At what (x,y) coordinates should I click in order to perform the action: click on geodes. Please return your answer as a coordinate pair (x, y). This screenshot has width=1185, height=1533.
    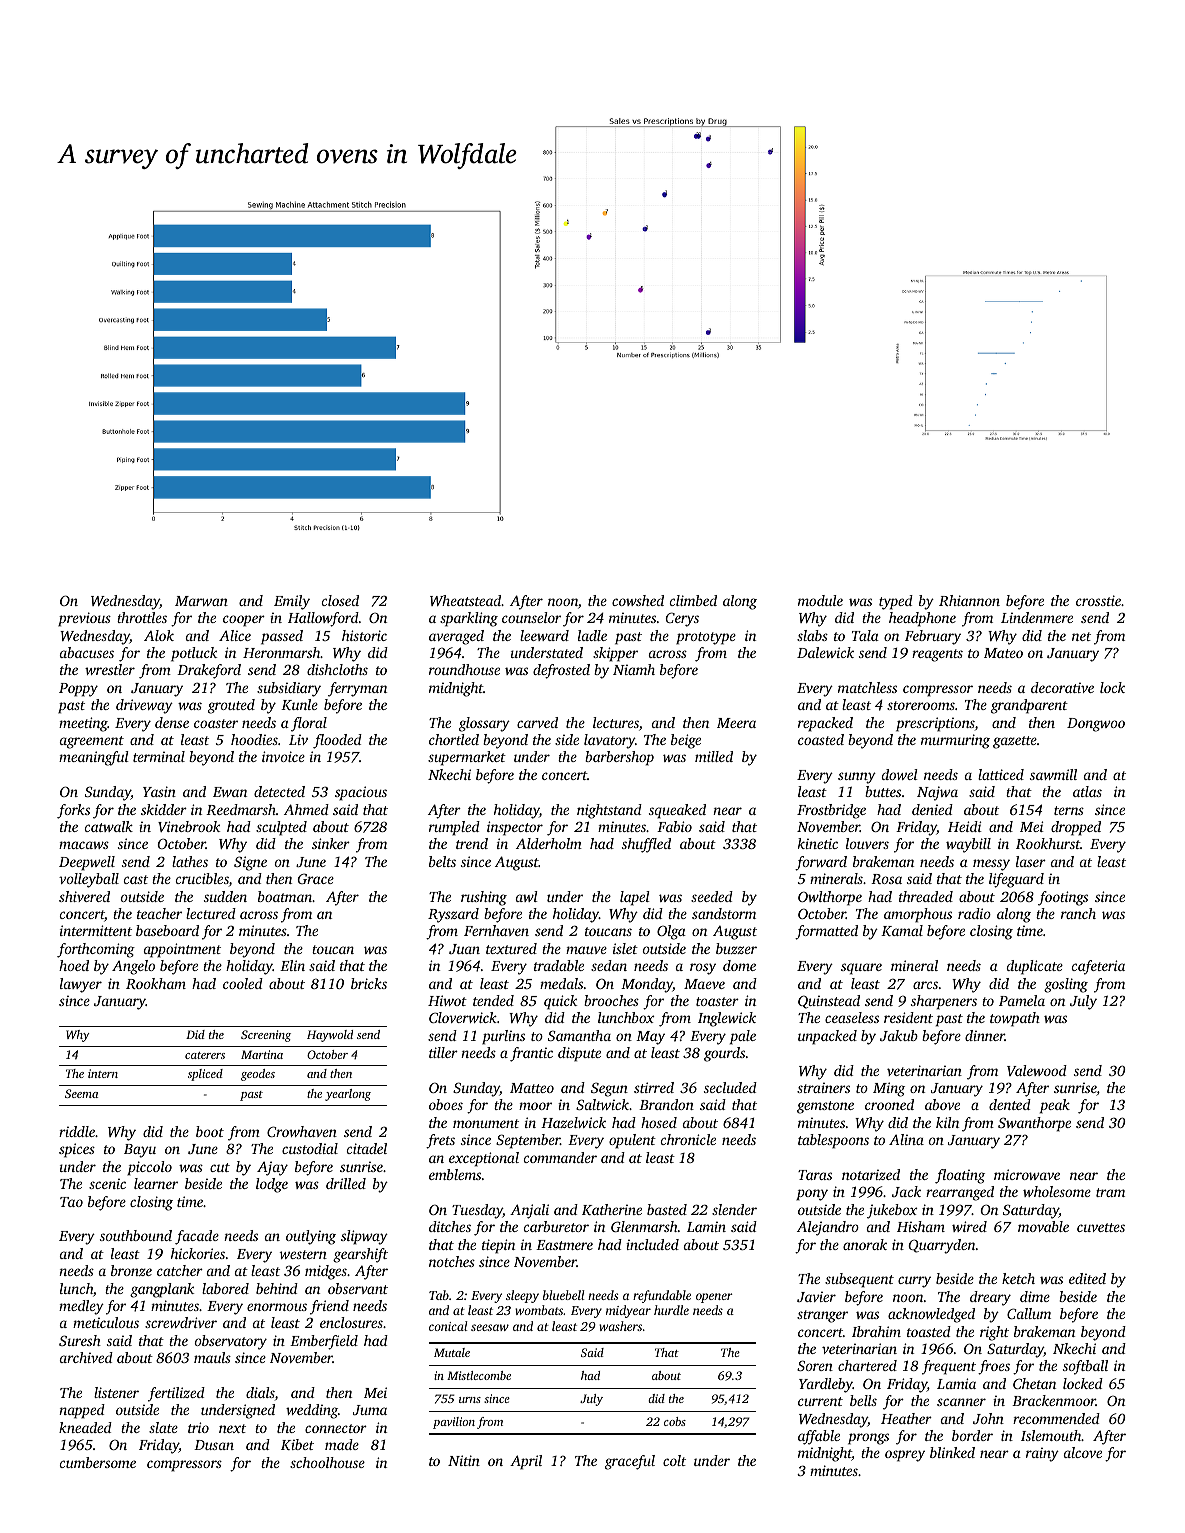
    Looking at the image, I should click on (258, 1075).
